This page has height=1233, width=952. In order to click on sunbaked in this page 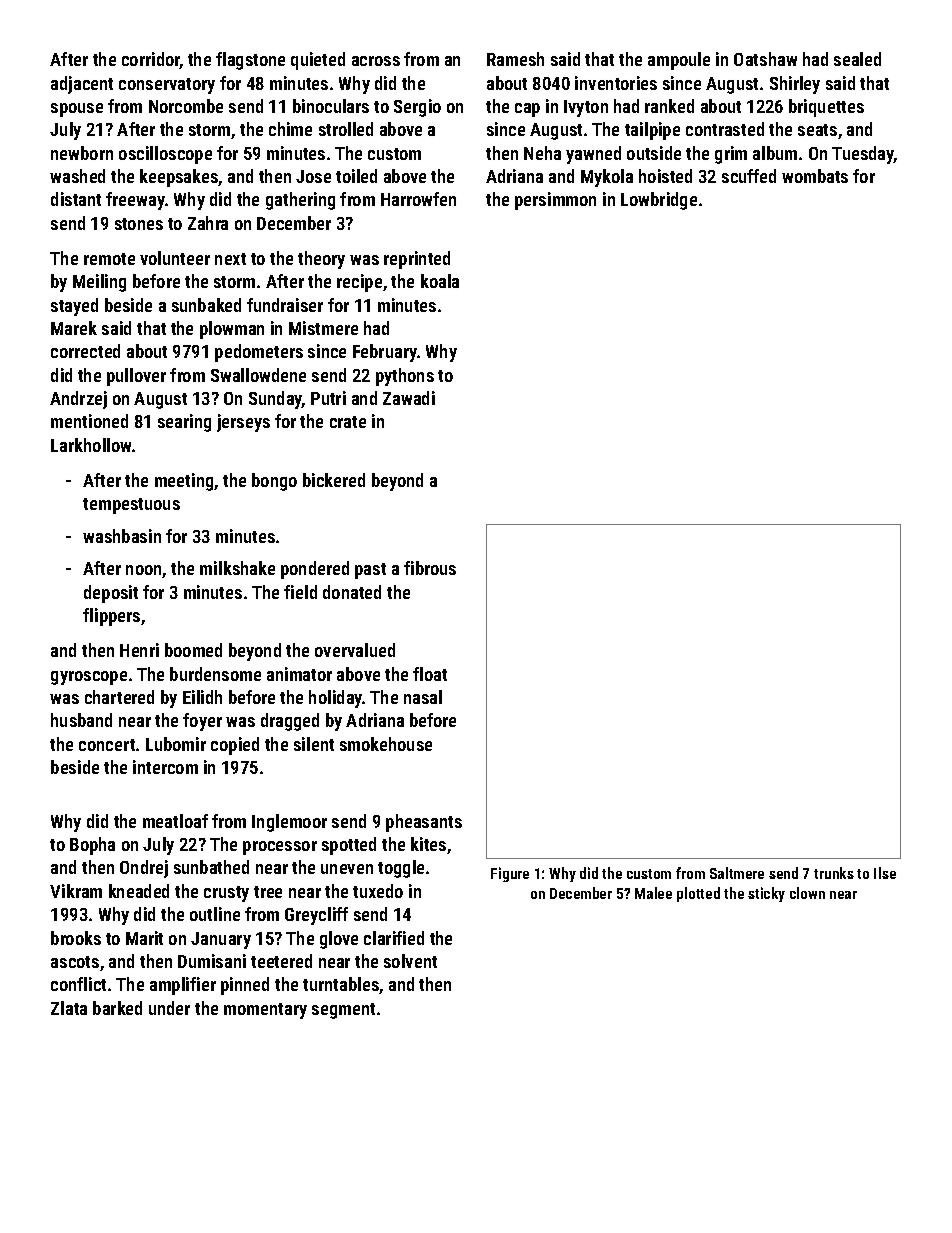, I will do `click(206, 305)`.
